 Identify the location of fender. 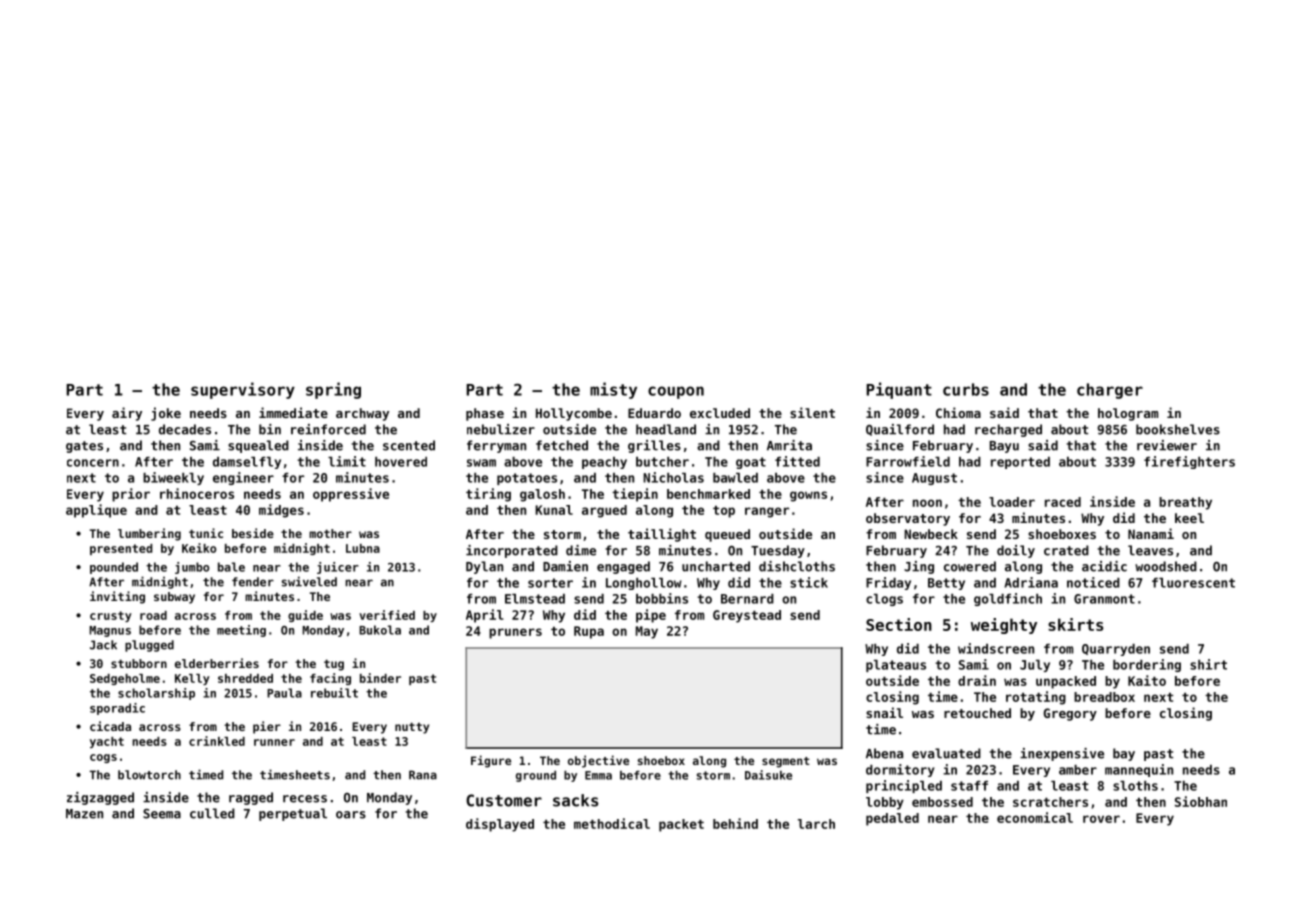
(253, 582).
